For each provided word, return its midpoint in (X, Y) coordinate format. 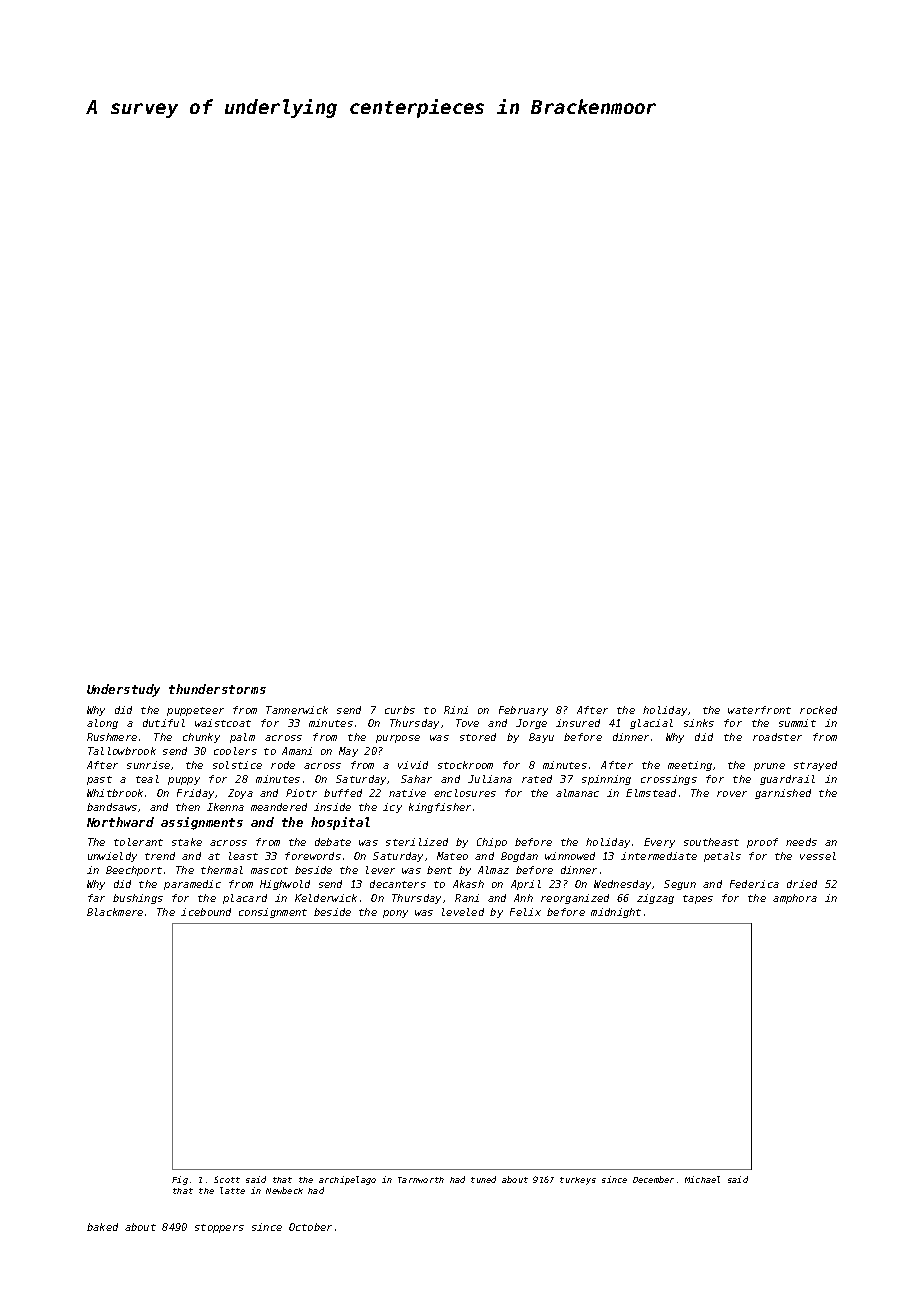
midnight (616, 913)
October (310, 1227)
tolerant (138, 842)
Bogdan (519, 857)
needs (801, 842)
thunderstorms (217, 689)
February (523, 711)
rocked (818, 710)
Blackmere (115, 912)
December (653, 1179)
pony (395, 914)
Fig (180, 1180)
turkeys (578, 1181)
